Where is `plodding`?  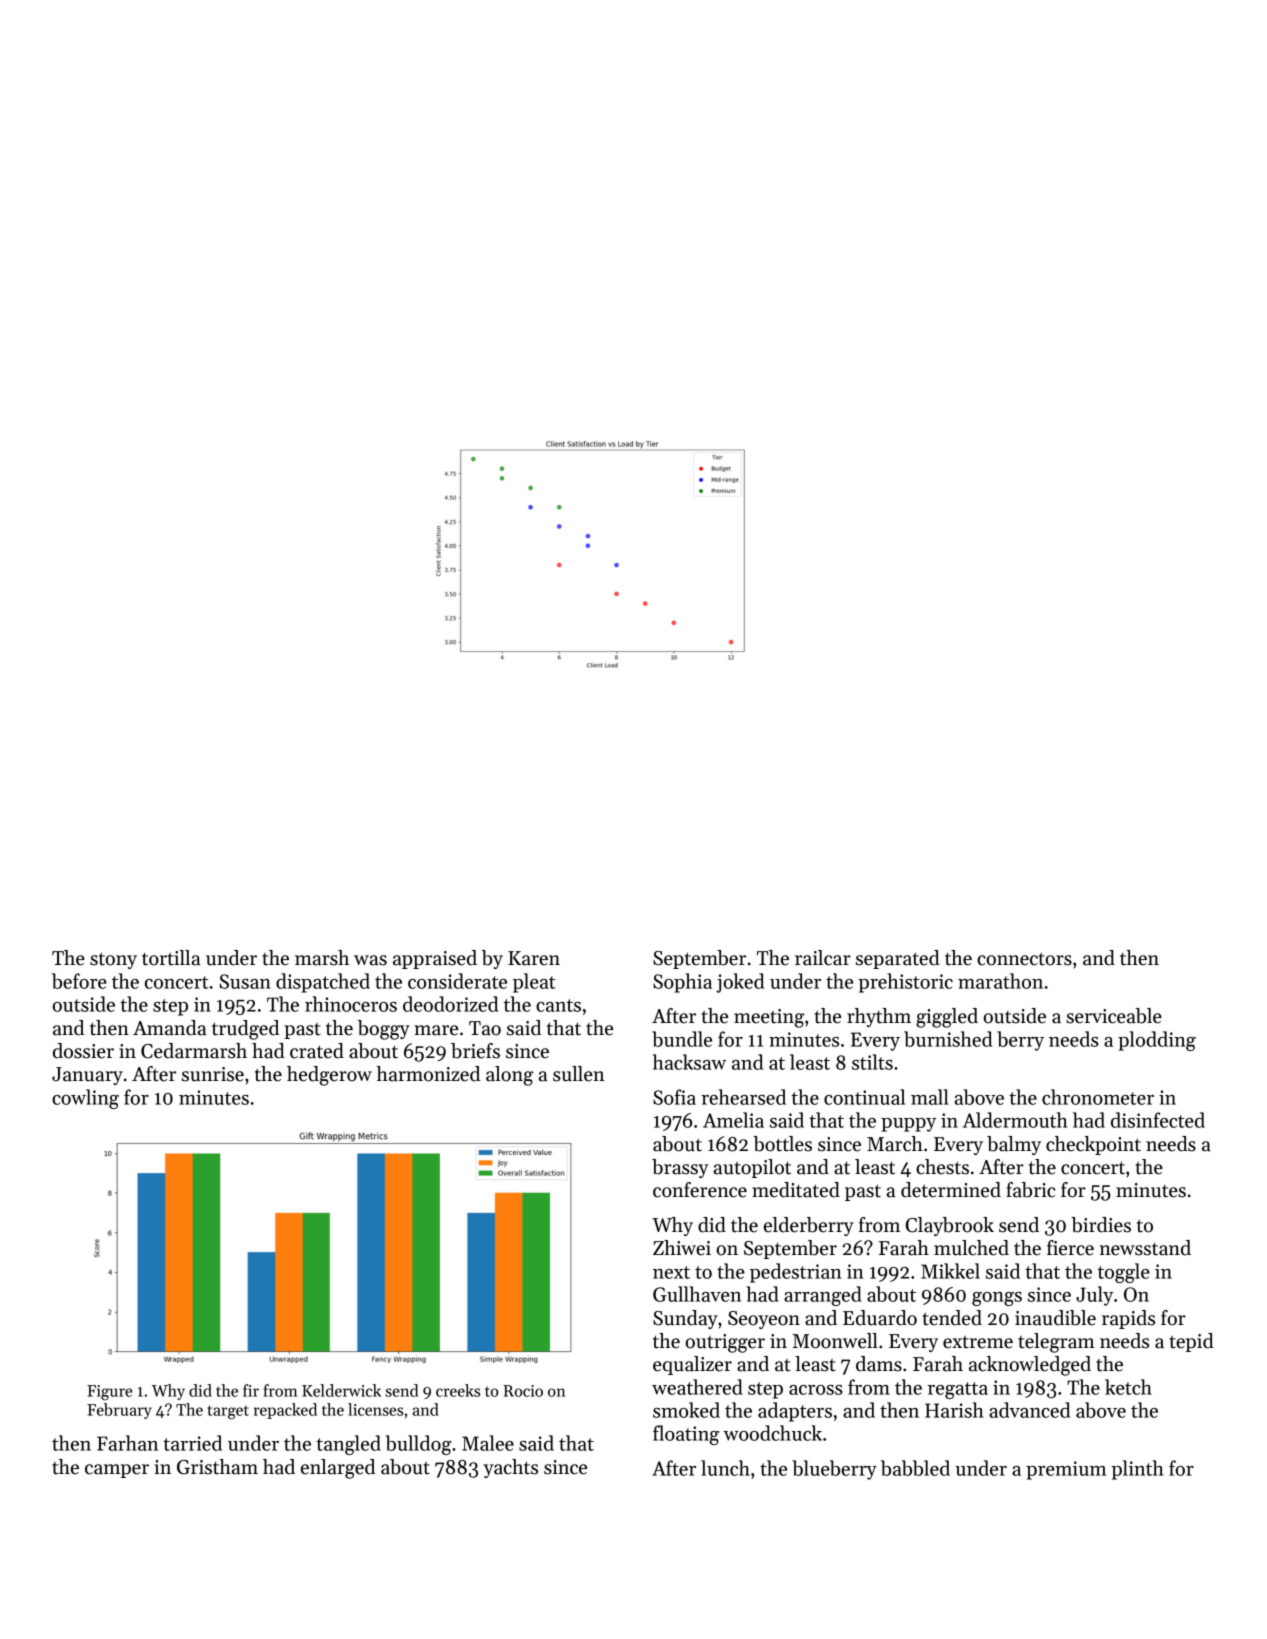
plodding is located at coordinates (1157, 1041).
